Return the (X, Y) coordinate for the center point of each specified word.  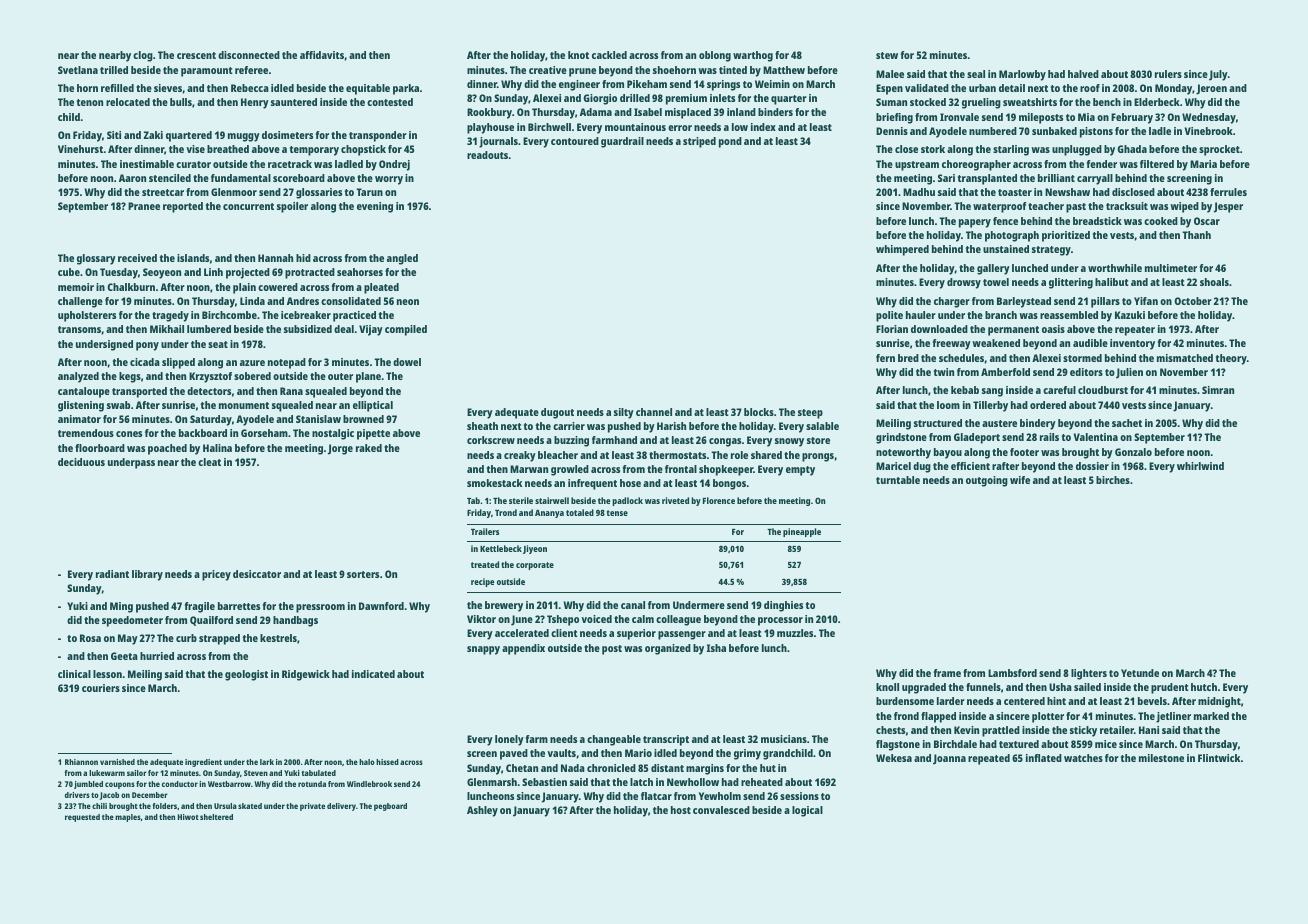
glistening (81, 406)
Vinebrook (1209, 131)
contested (390, 102)
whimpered (902, 250)
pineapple (802, 532)
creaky (520, 456)
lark (267, 762)
